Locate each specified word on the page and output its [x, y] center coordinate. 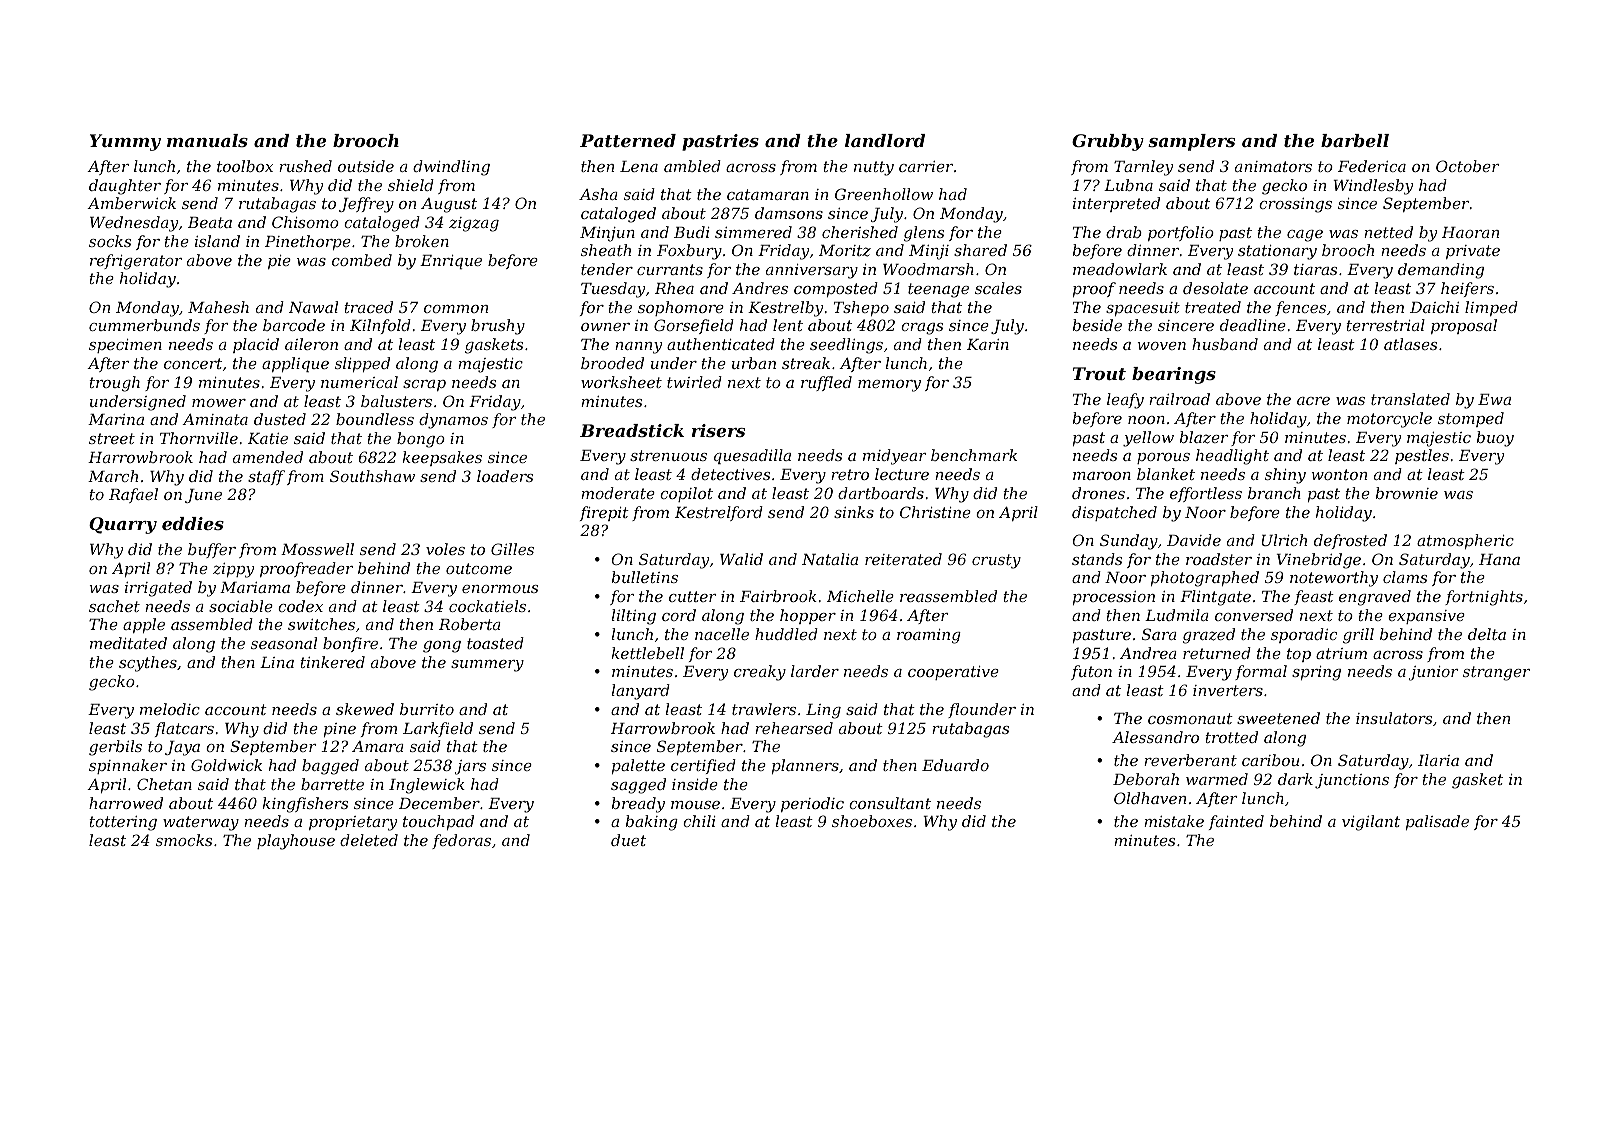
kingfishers [305, 805]
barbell [1355, 140]
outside [366, 166]
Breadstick [632, 430]
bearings [1174, 375]
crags [922, 329]
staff [266, 477]
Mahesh [218, 307]
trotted [1231, 737]
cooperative [953, 673]
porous [1163, 458]
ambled [692, 166]
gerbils [115, 748]
